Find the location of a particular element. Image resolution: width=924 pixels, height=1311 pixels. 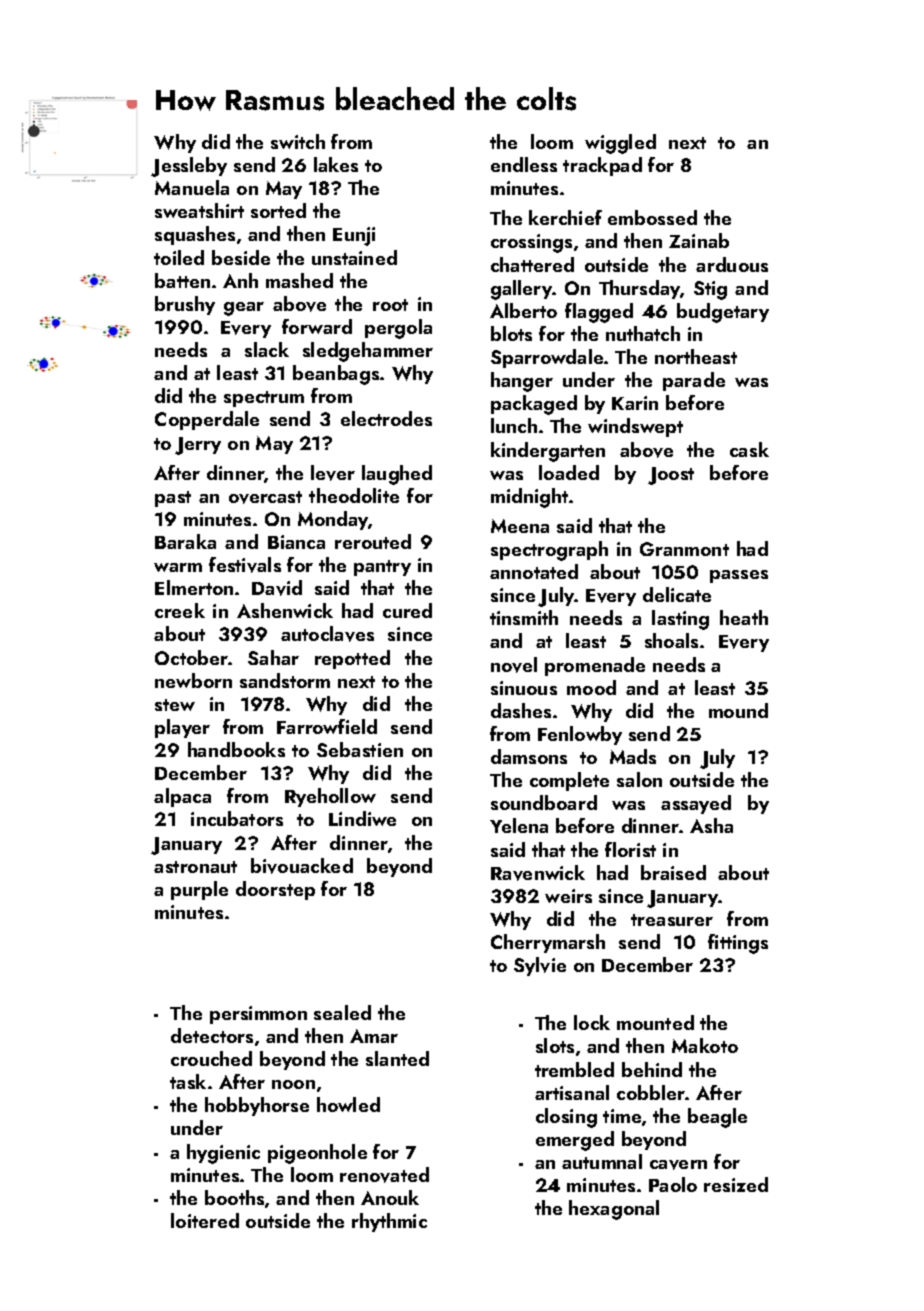

forward is located at coordinates (317, 326).
